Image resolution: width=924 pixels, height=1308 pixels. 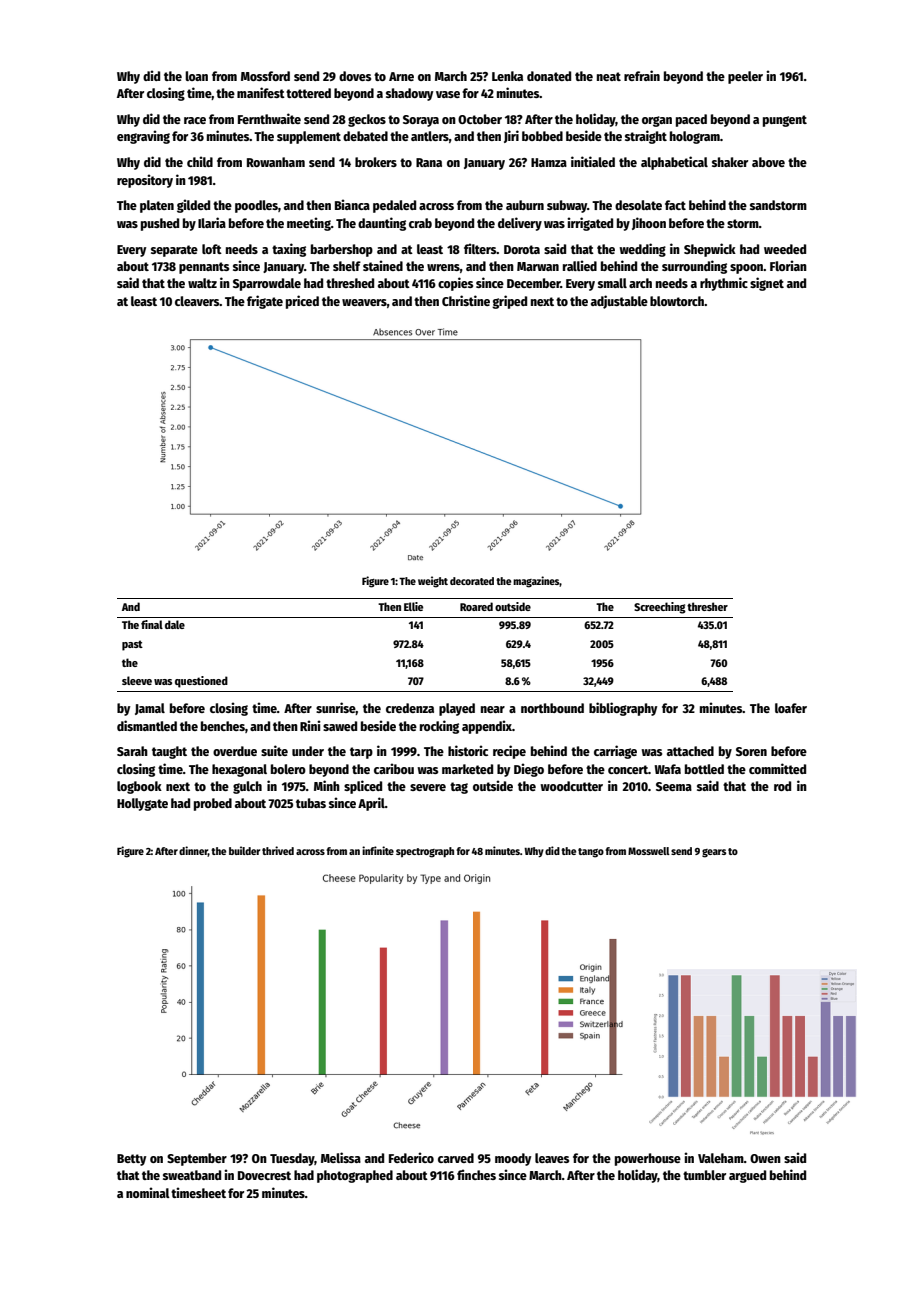 I want to click on peeler, so click(x=745, y=77).
